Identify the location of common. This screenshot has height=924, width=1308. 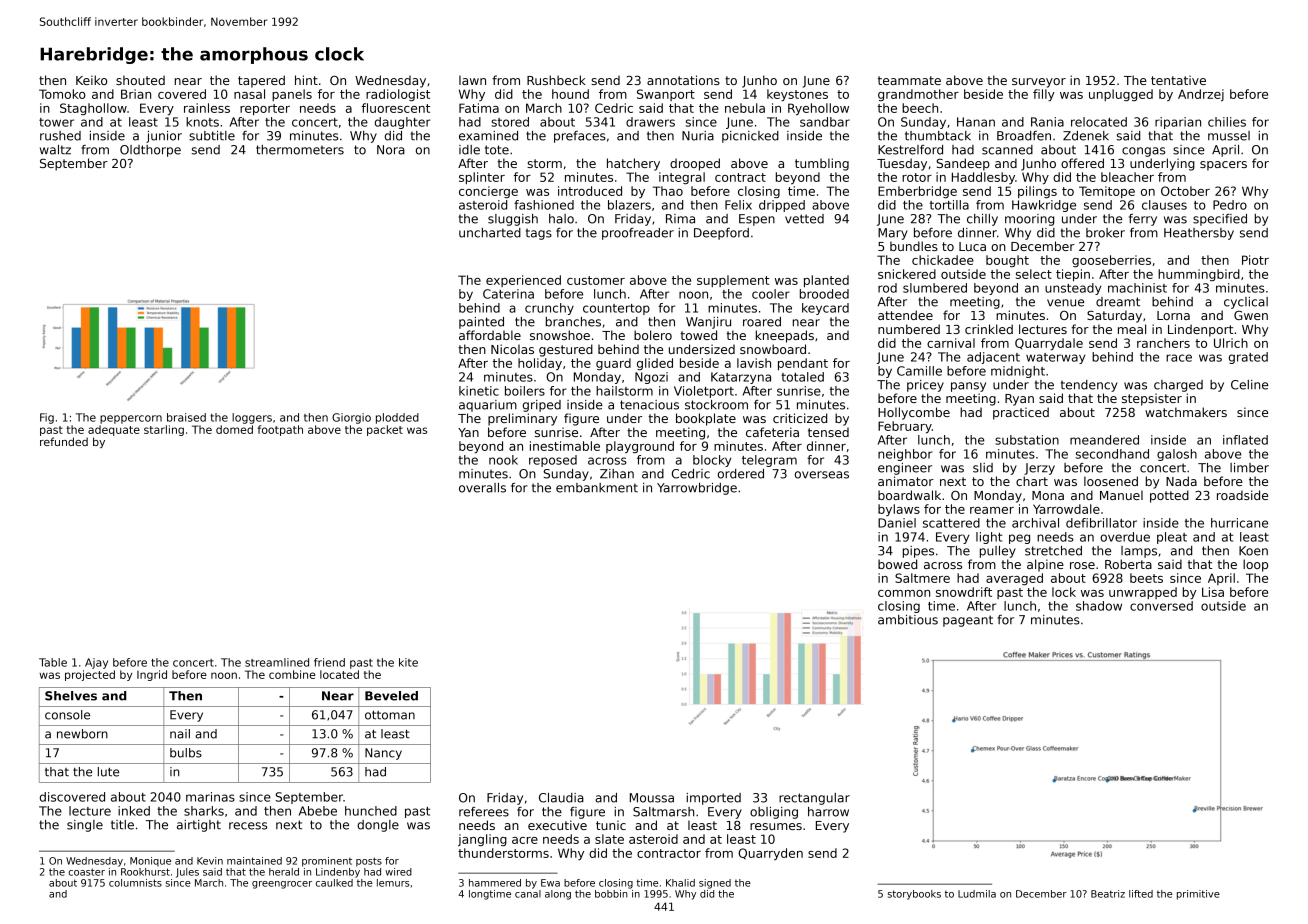
(904, 593).
